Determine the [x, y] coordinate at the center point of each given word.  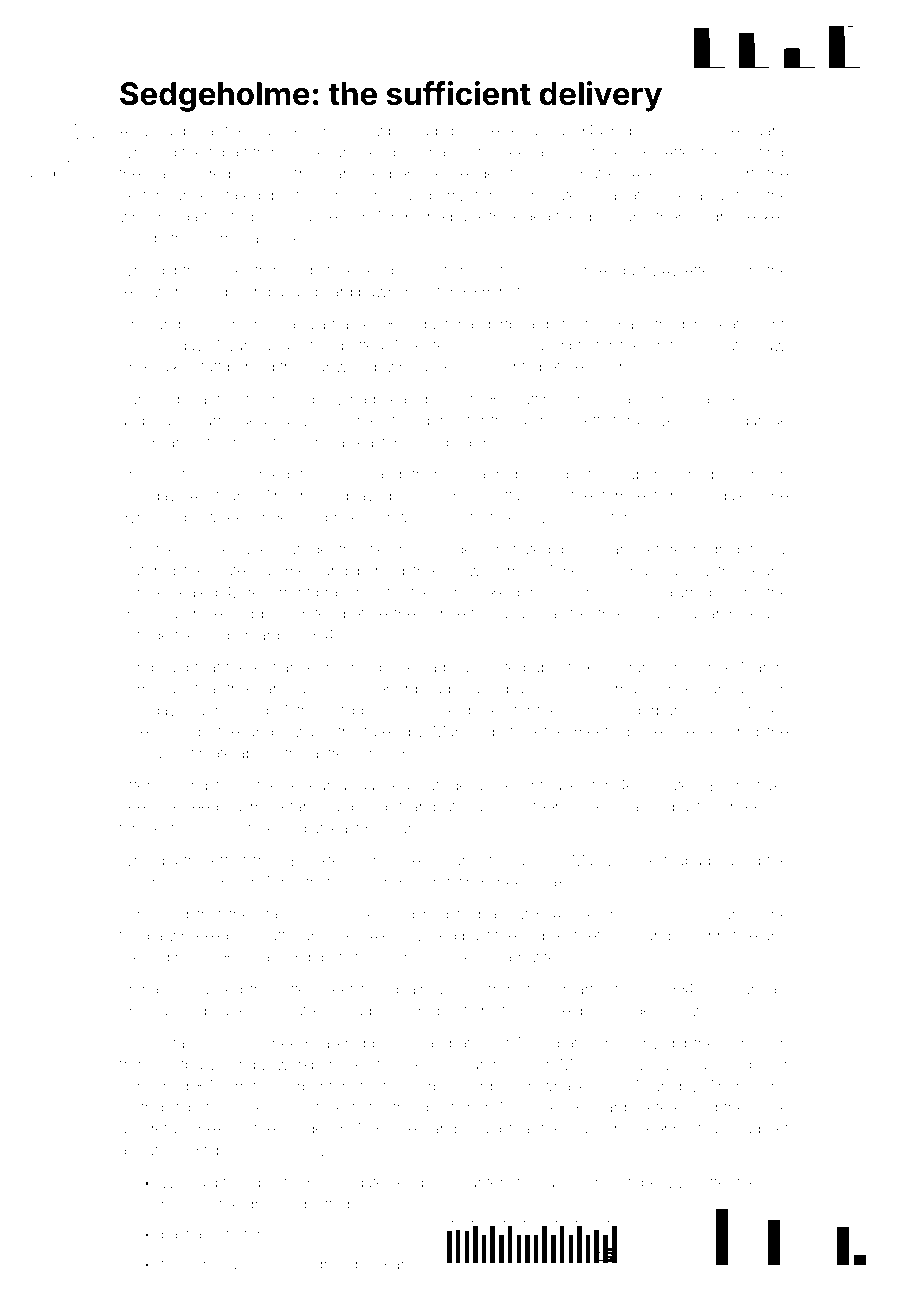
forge [261, 1235]
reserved [223, 614]
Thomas [149, 1011]
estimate [204, 753]
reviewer [149, 292]
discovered [484, 131]
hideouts [641, 131]
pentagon [756, 1045]
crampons [655, 668]
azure [437, 711]
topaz [227, 154]
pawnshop [395, 293]
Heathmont [746, 324]
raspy [646, 809]
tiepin [388, 550]
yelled [436, 937]
